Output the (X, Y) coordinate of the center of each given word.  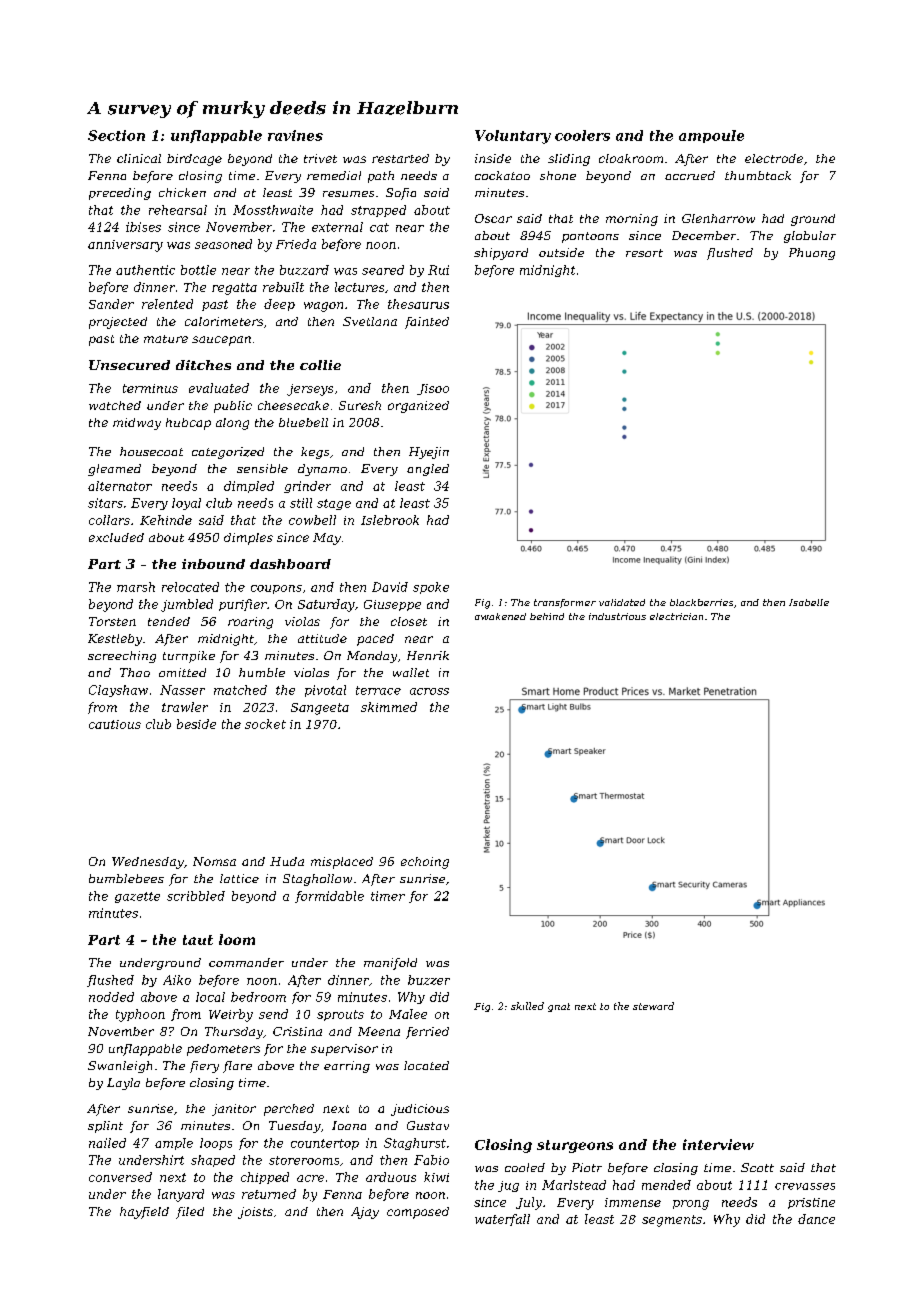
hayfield (144, 1213)
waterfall (502, 1220)
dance (816, 1219)
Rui (438, 270)
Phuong (812, 254)
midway (137, 424)
